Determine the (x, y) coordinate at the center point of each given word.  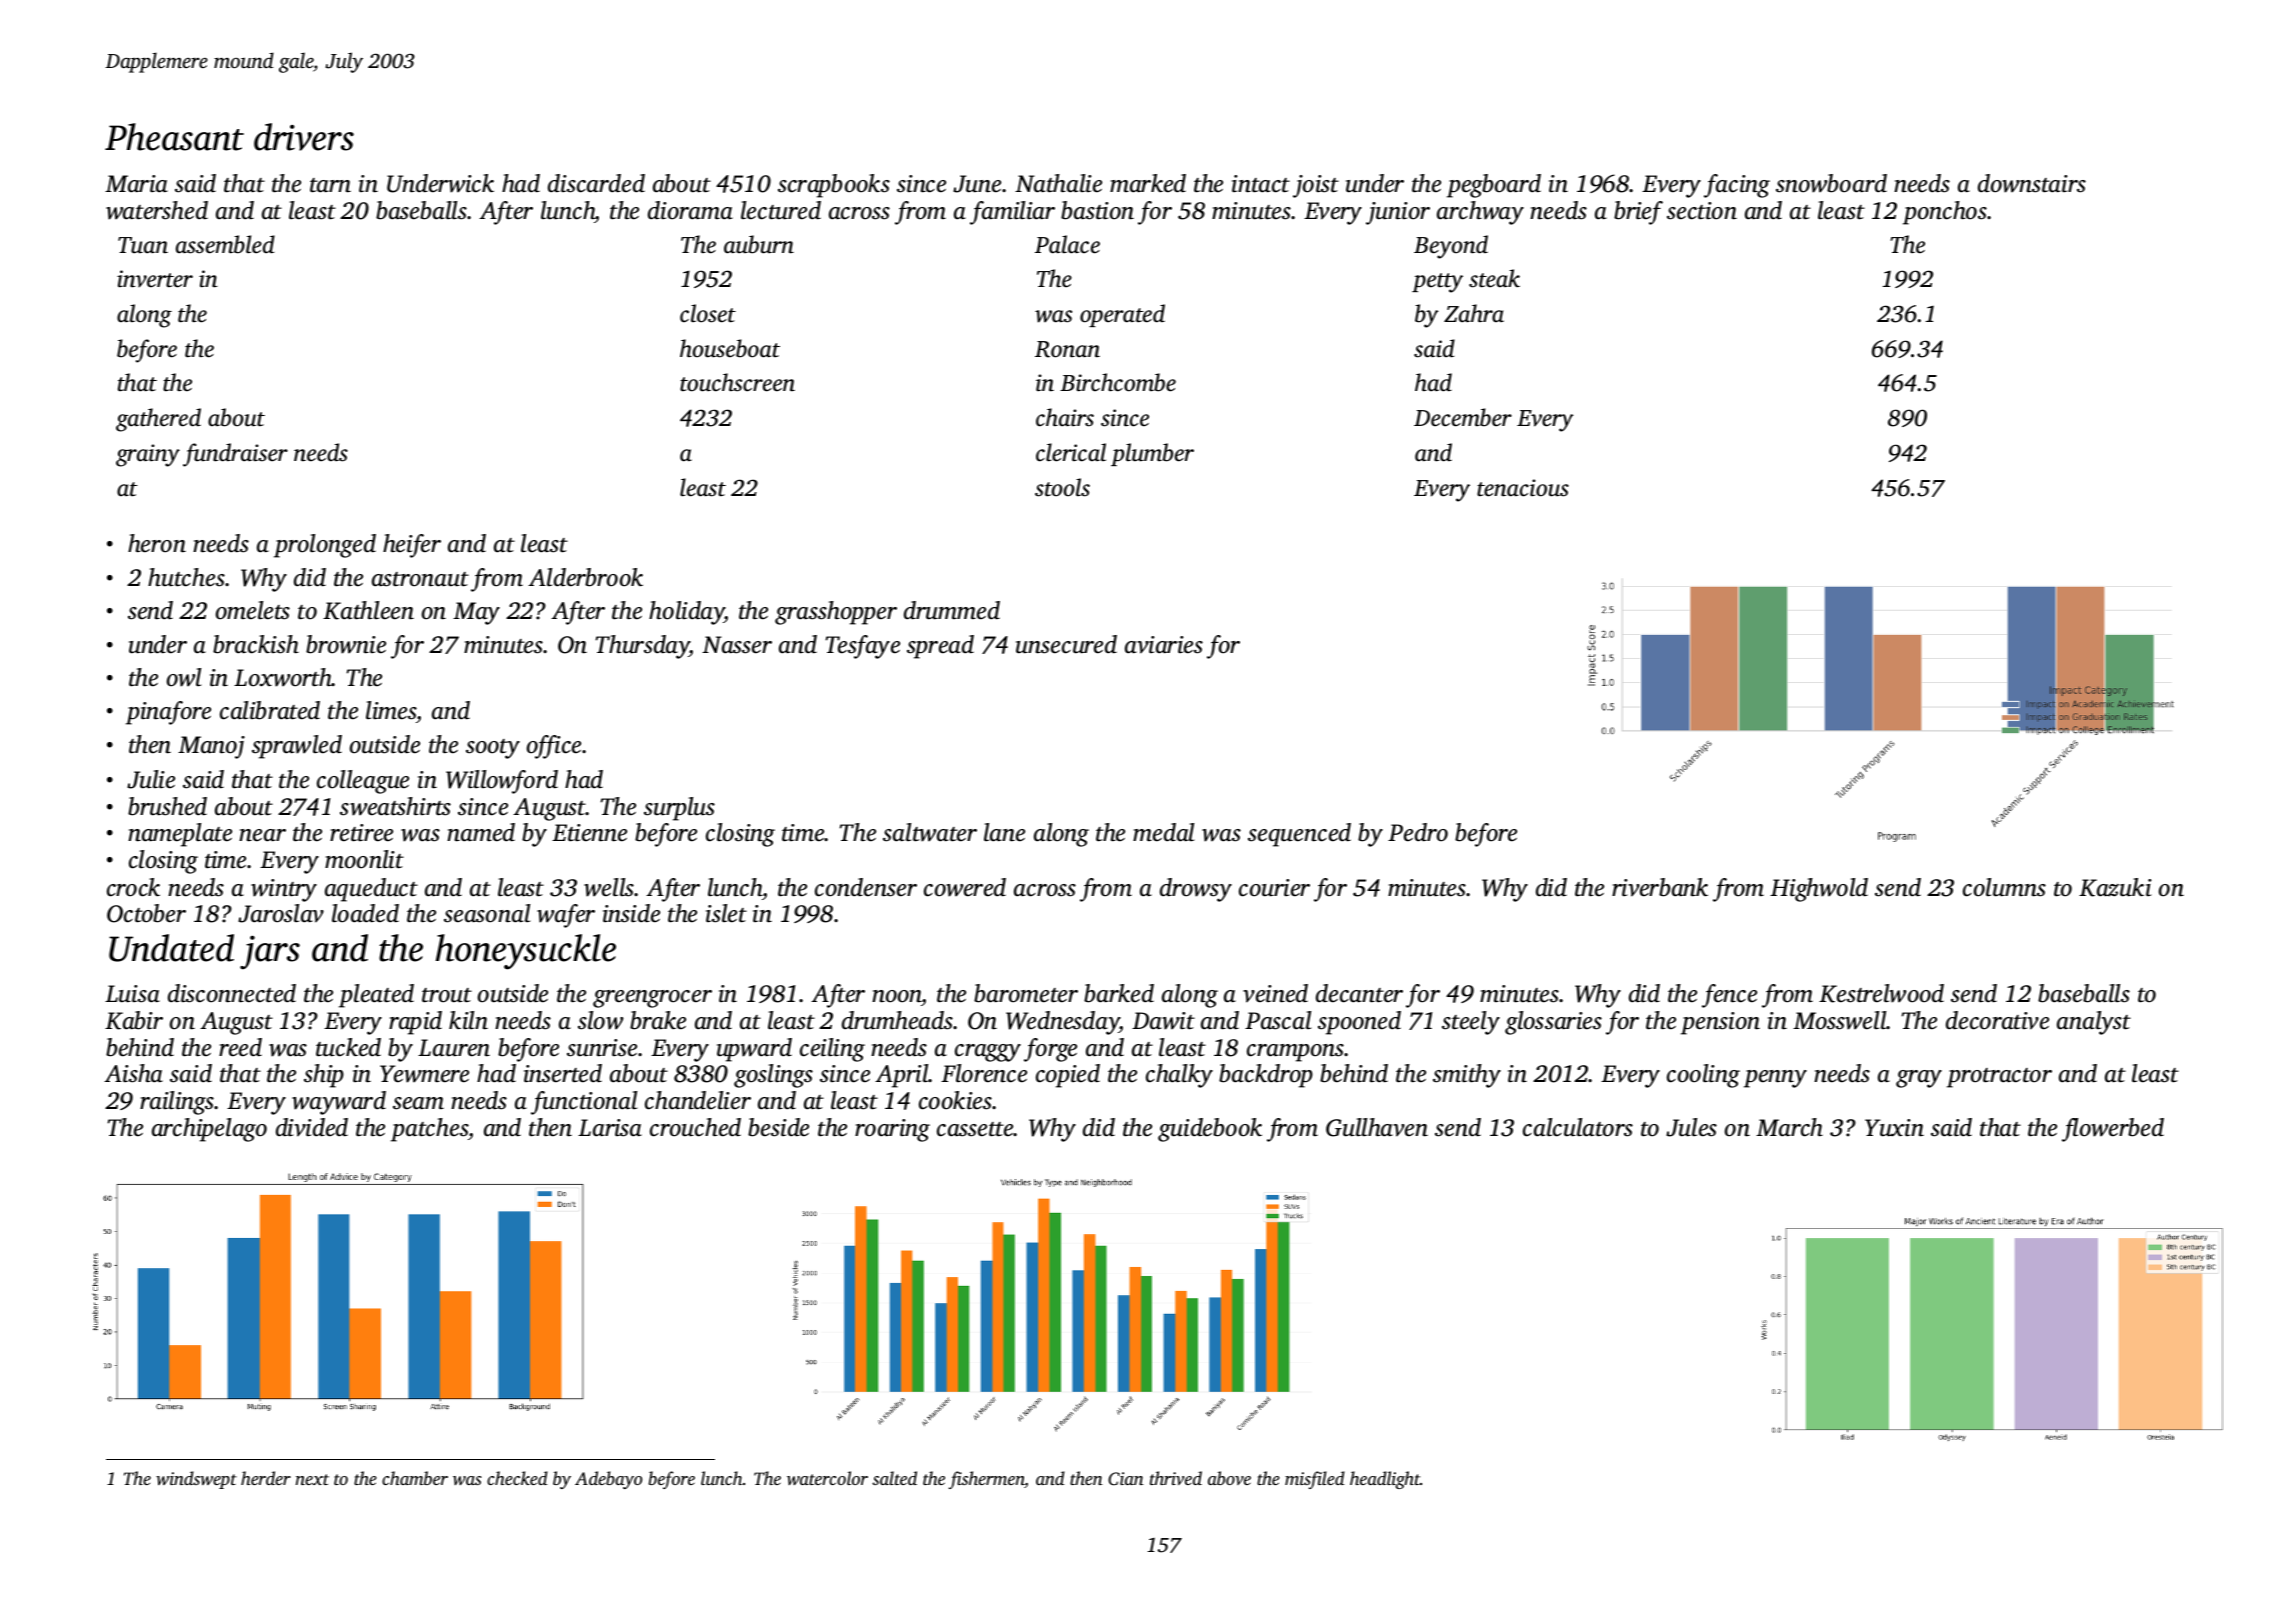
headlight (1385, 1480)
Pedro (1418, 832)
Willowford (502, 782)
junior (1398, 213)
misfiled (1315, 1480)
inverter (155, 279)
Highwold (1819, 890)
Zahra (1474, 313)
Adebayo (608, 1480)
